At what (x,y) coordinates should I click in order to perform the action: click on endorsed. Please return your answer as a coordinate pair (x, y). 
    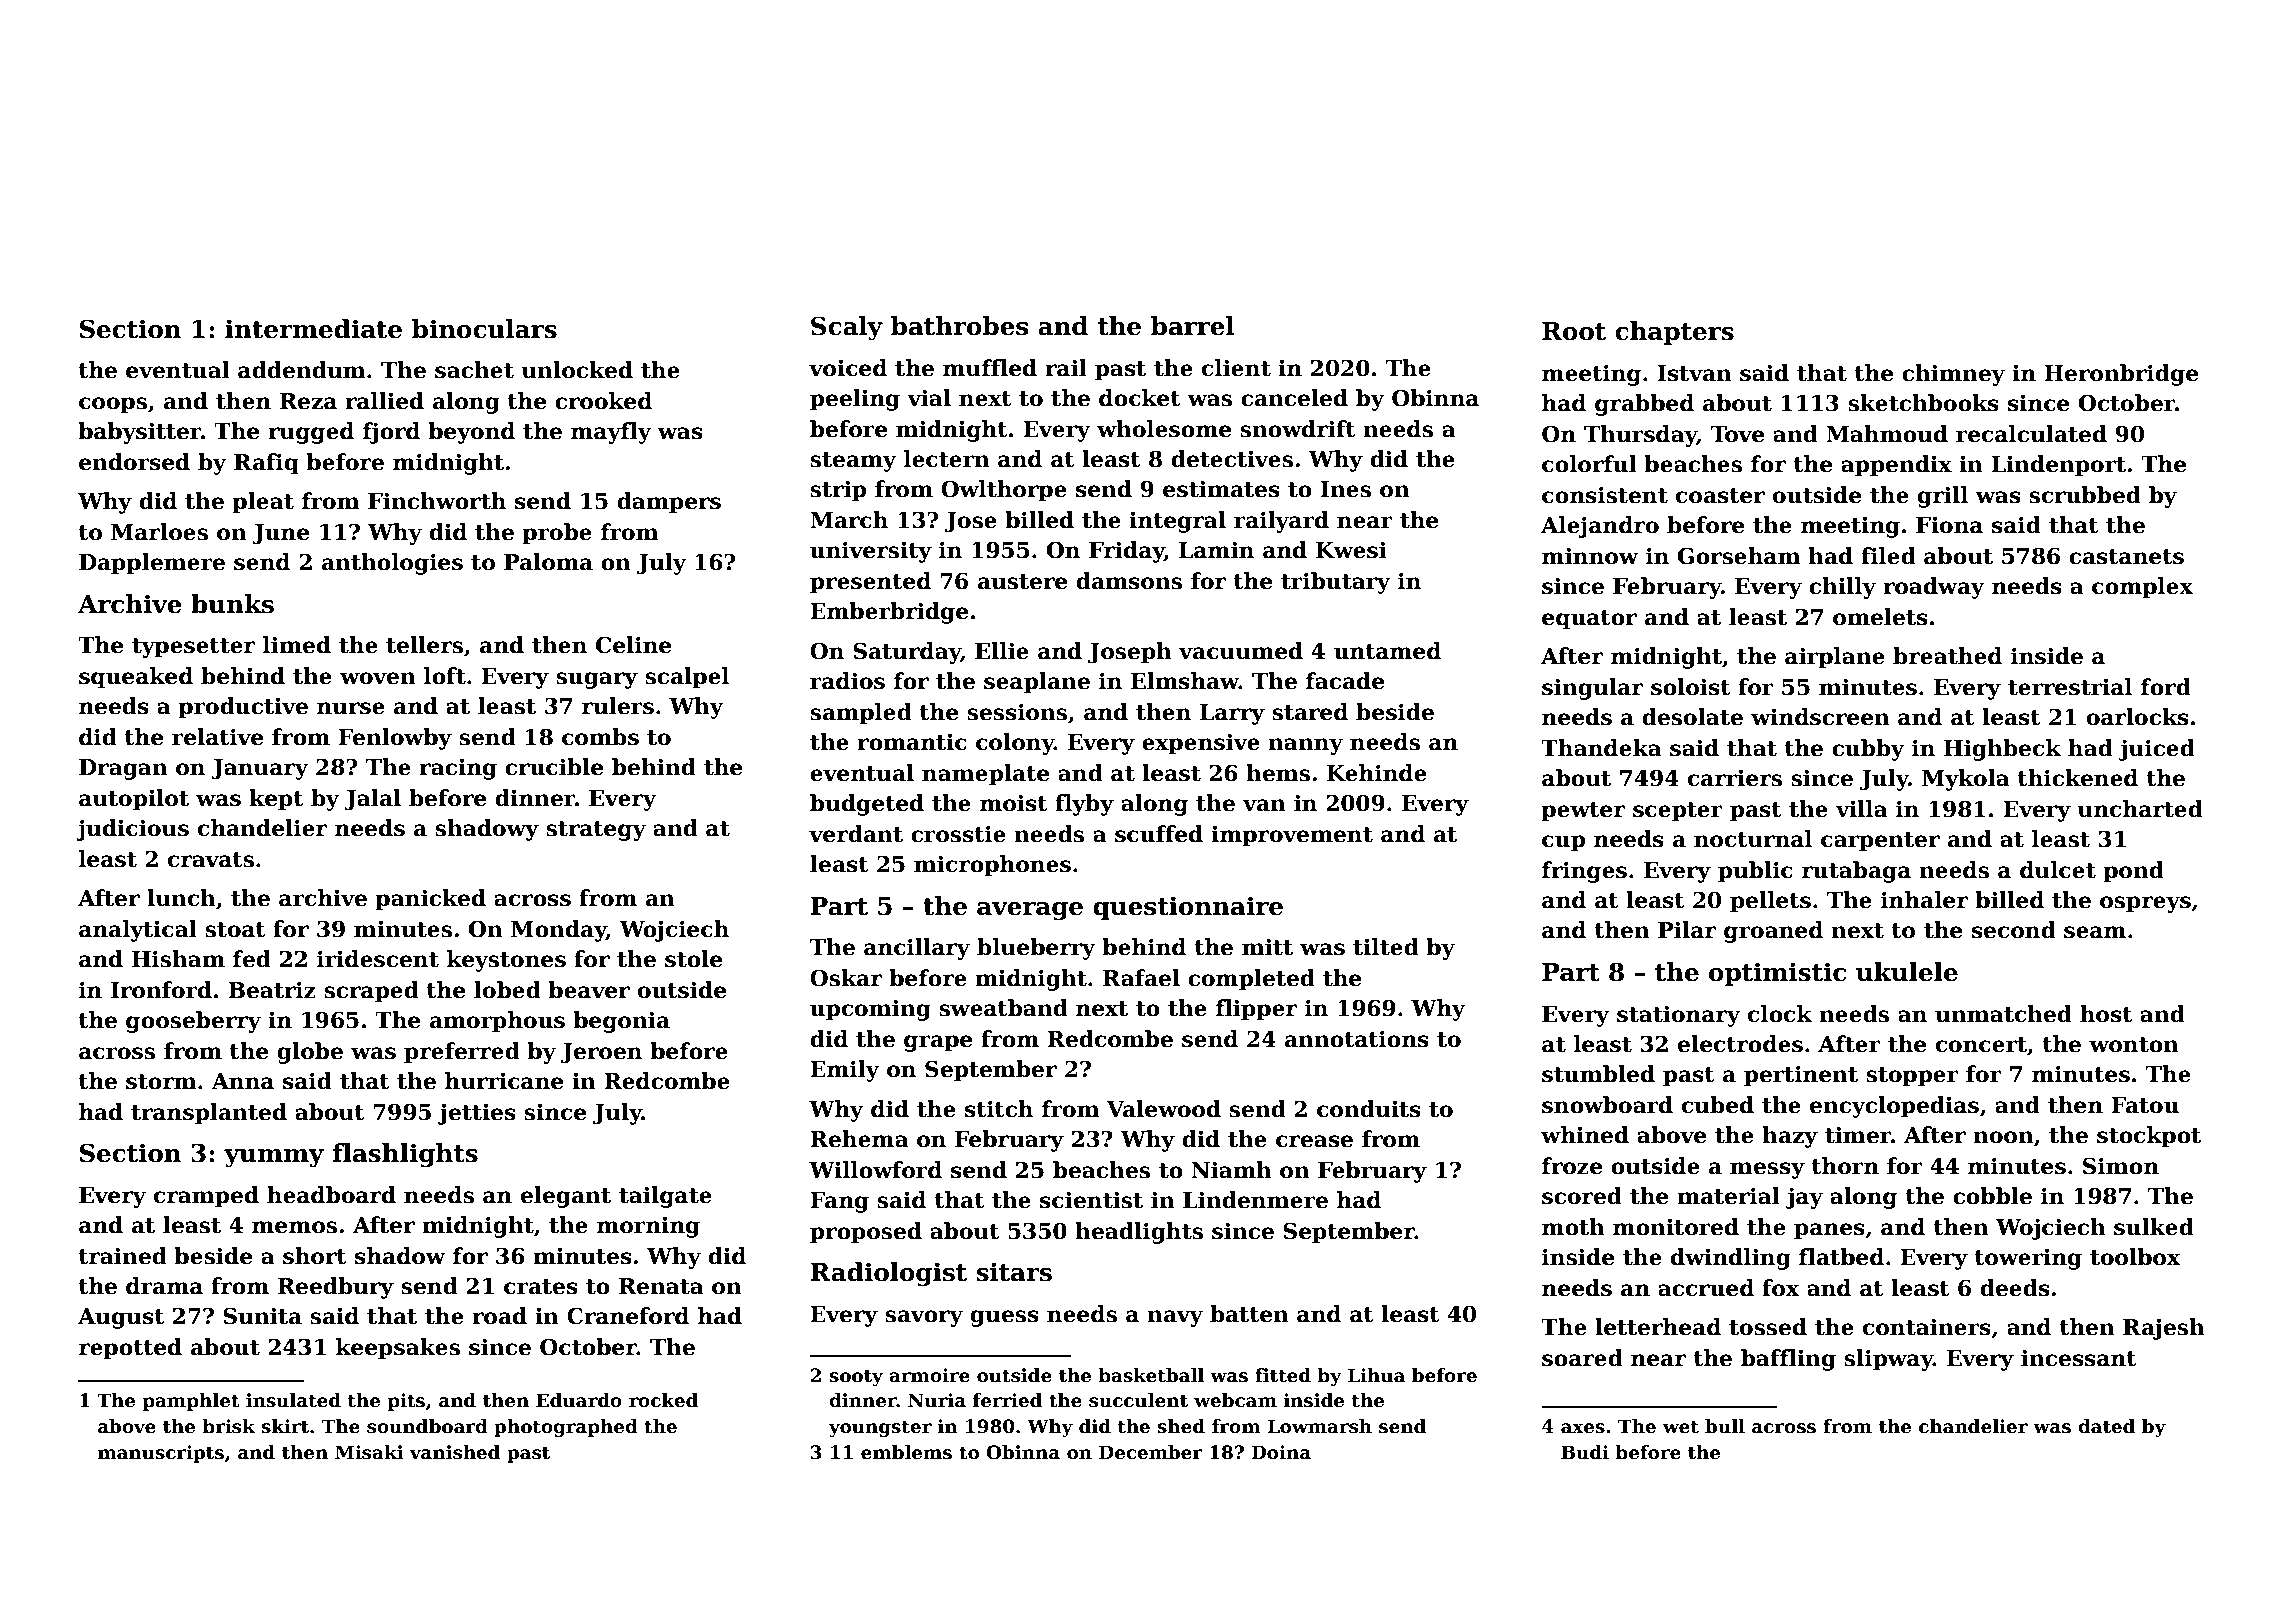
    Looking at the image, I should click on (134, 462).
